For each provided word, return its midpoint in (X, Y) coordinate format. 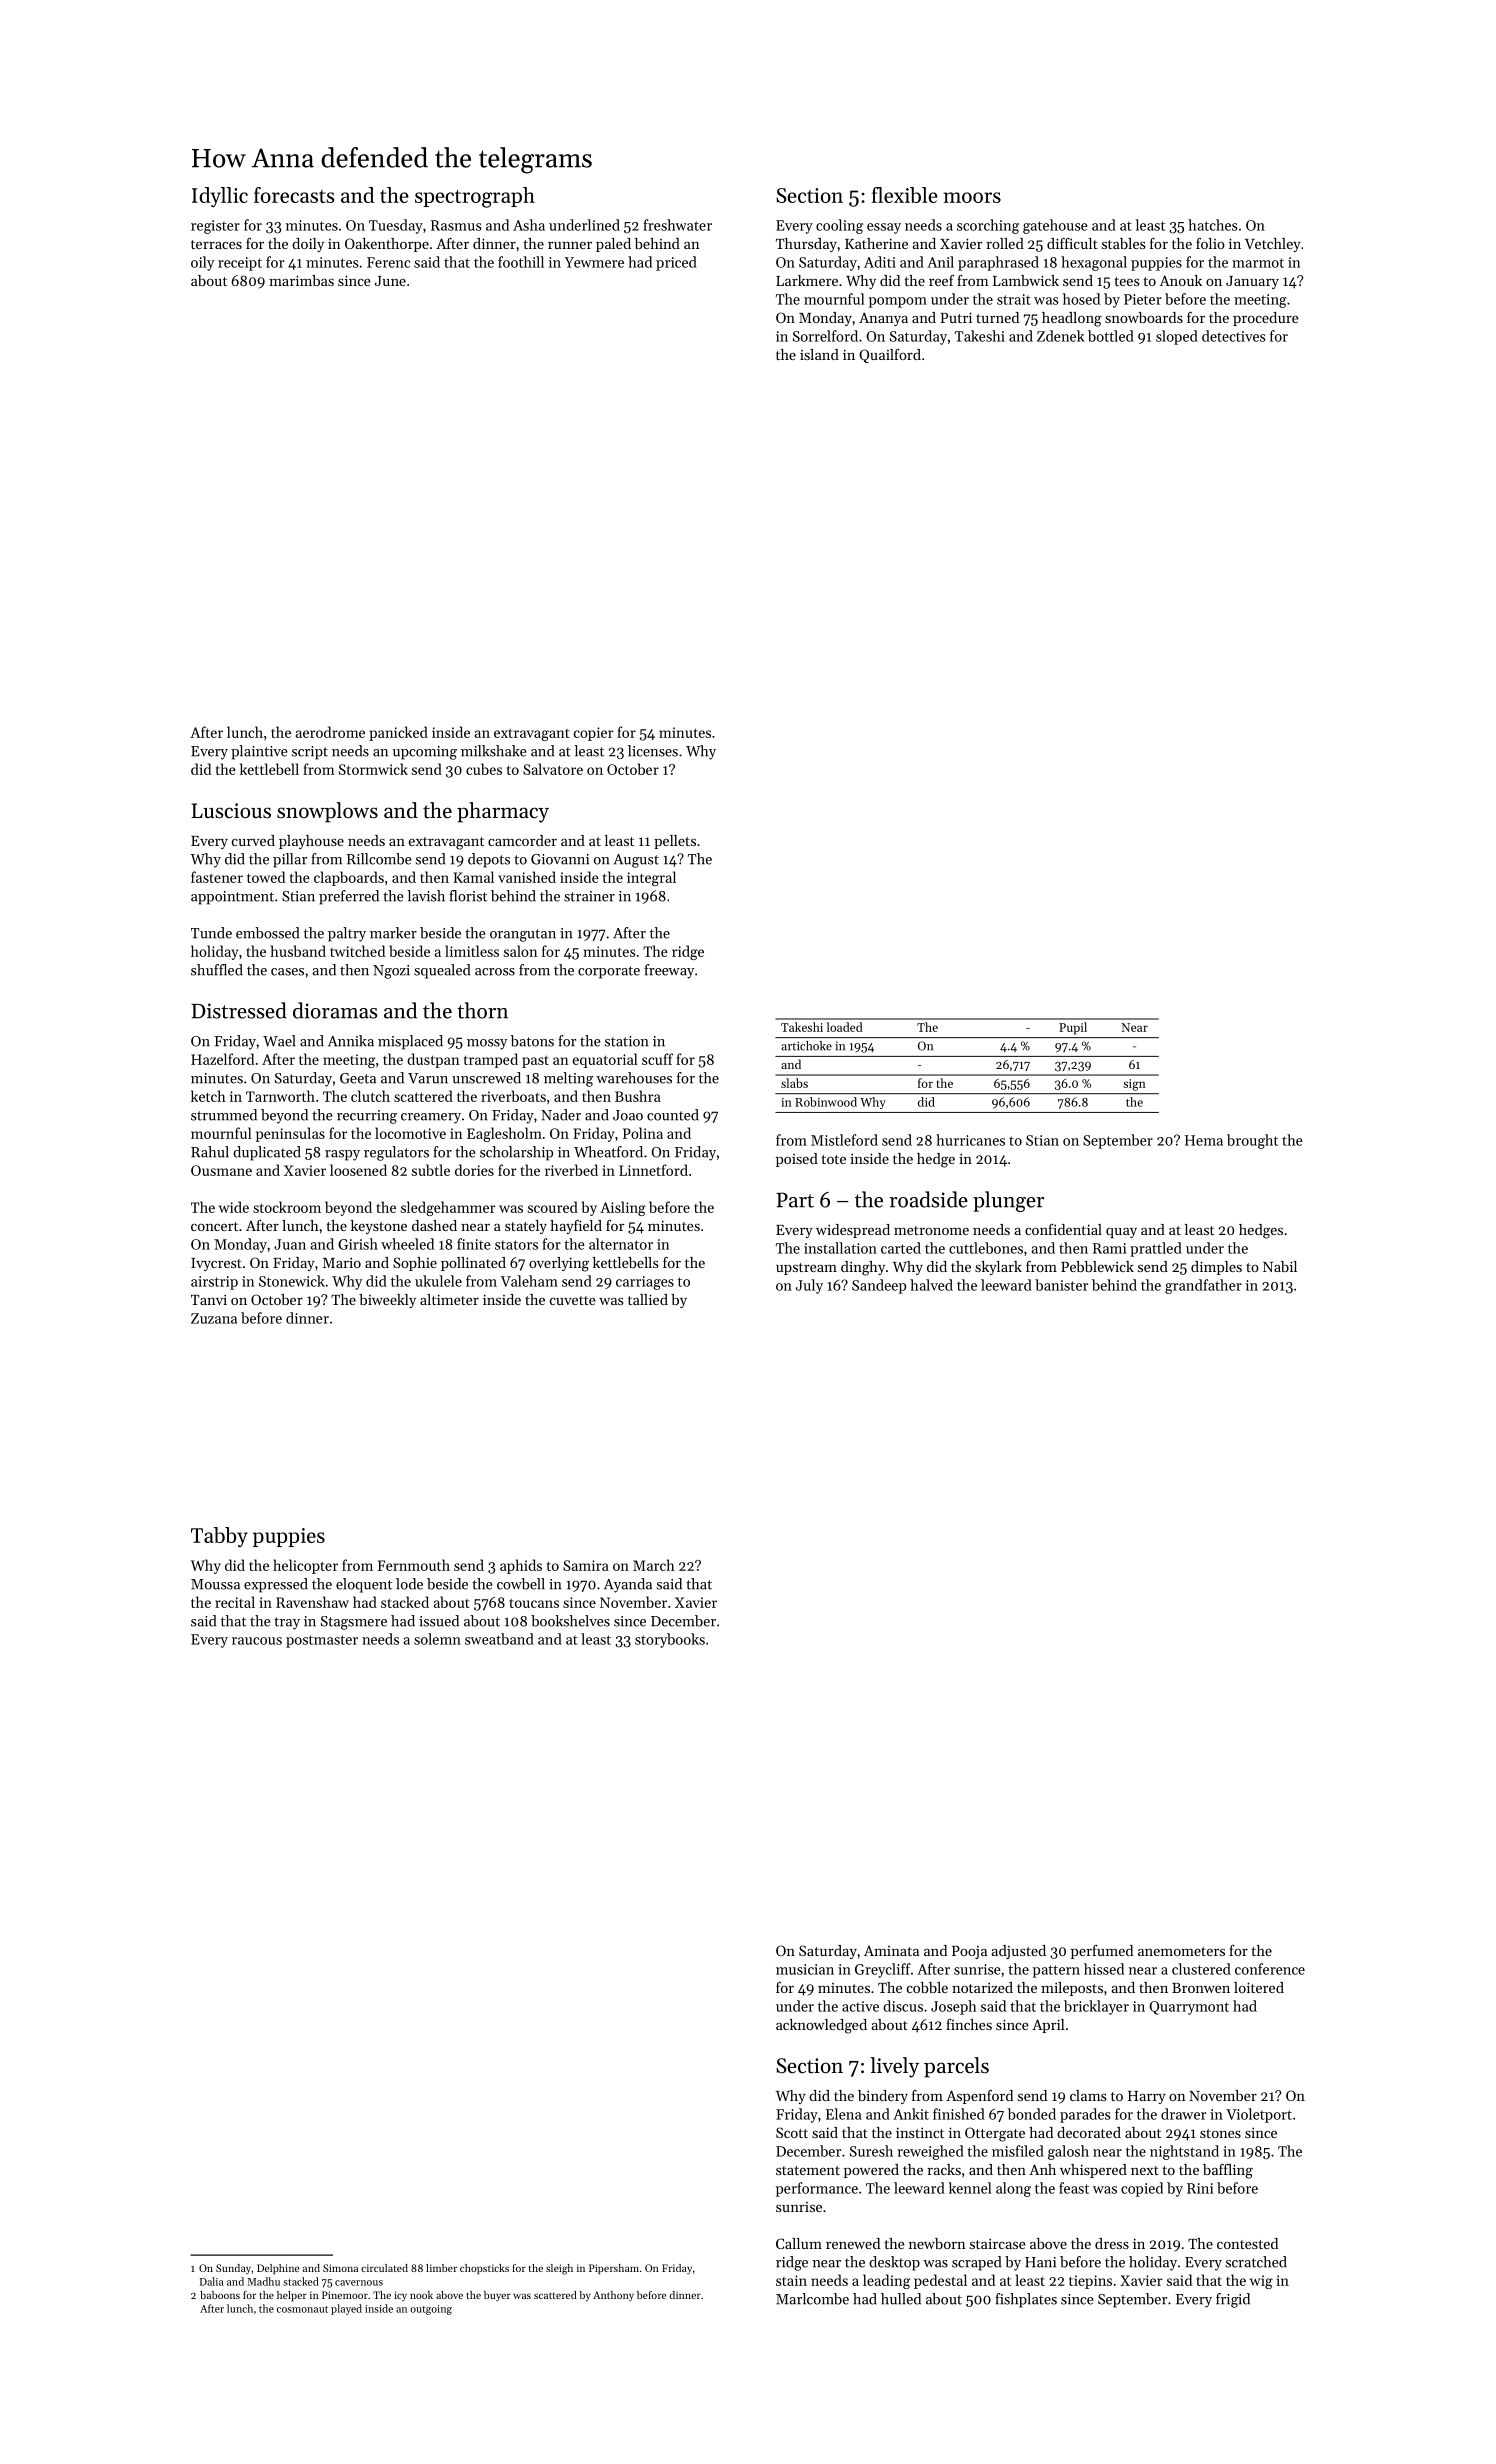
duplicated (267, 1153)
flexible (905, 195)
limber (441, 2268)
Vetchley (1273, 245)
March (654, 1565)
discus (903, 2006)
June (390, 281)
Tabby (219, 1537)
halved (931, 1285)
